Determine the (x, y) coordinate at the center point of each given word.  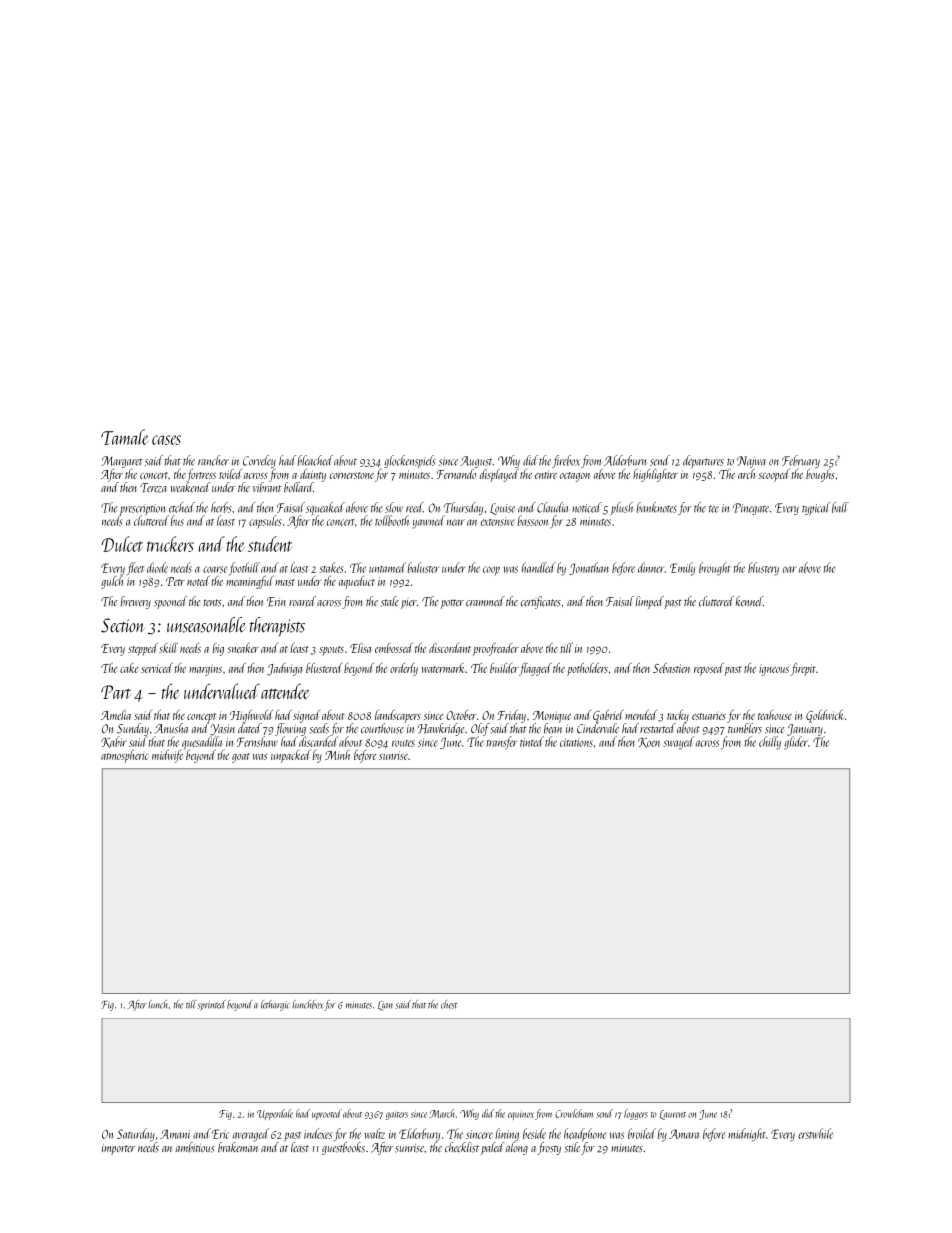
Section (123, 625)
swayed (678, 743)
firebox (565, 461)
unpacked (291, 756)
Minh (337, 755)
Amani (175, 1134)
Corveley (259, 461)
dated (250, 728)
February (801, 461)
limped (649, 602)
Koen (649, 742)
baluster (423, 567)
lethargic (275, 1005)
